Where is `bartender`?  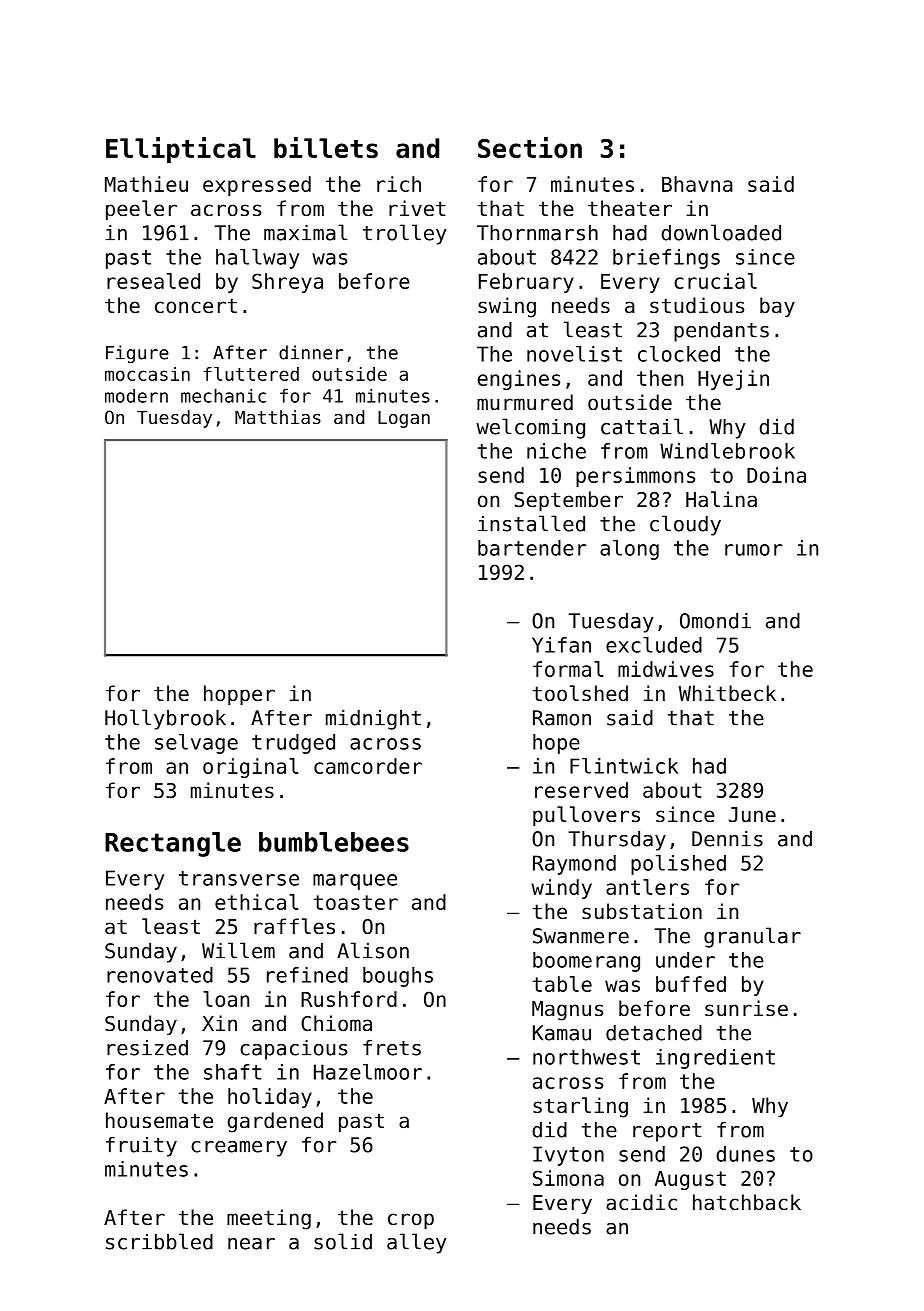
bartender is located at coordinates (532, 548).
